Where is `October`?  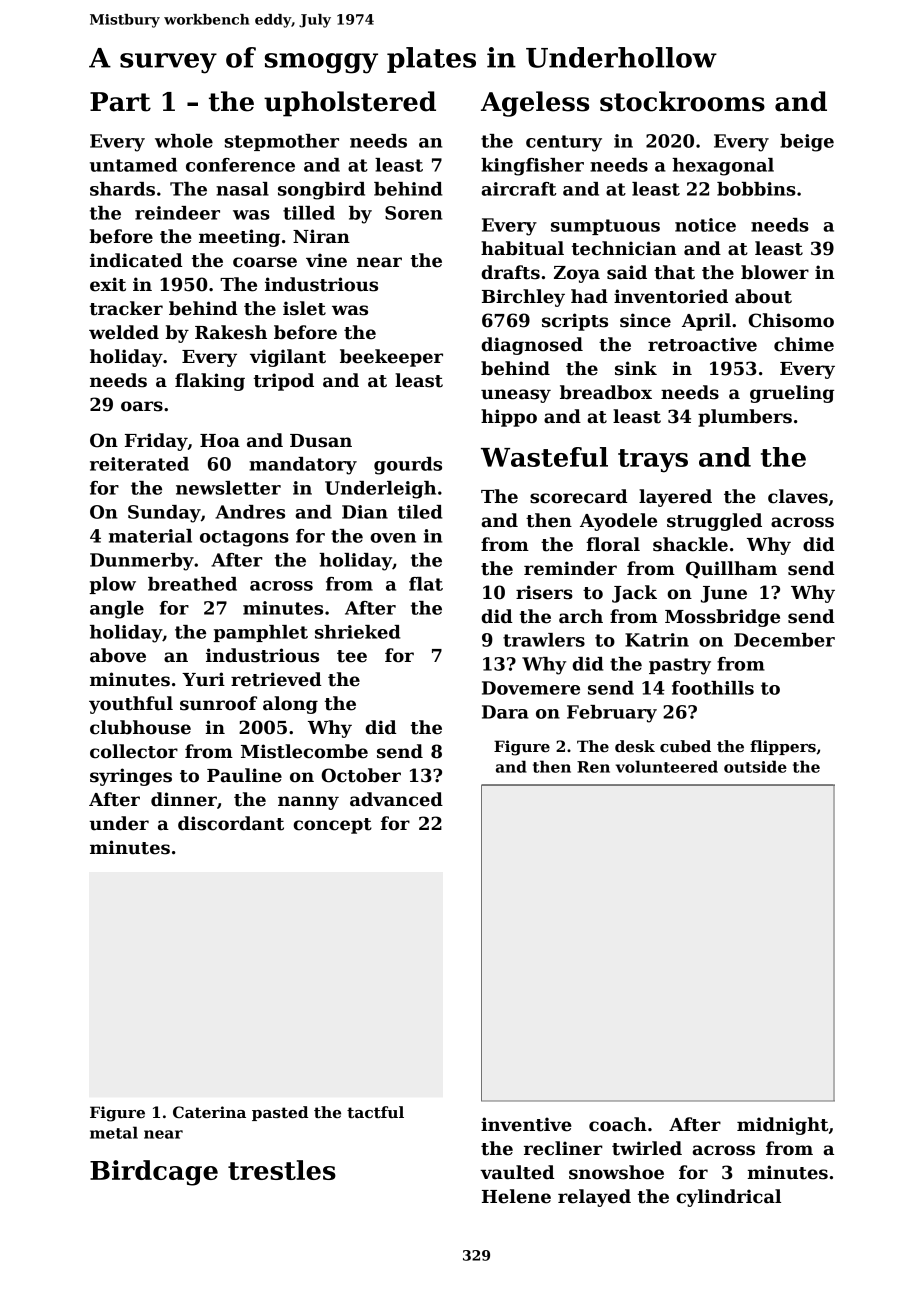 October is located at coordinates (361, 775).
